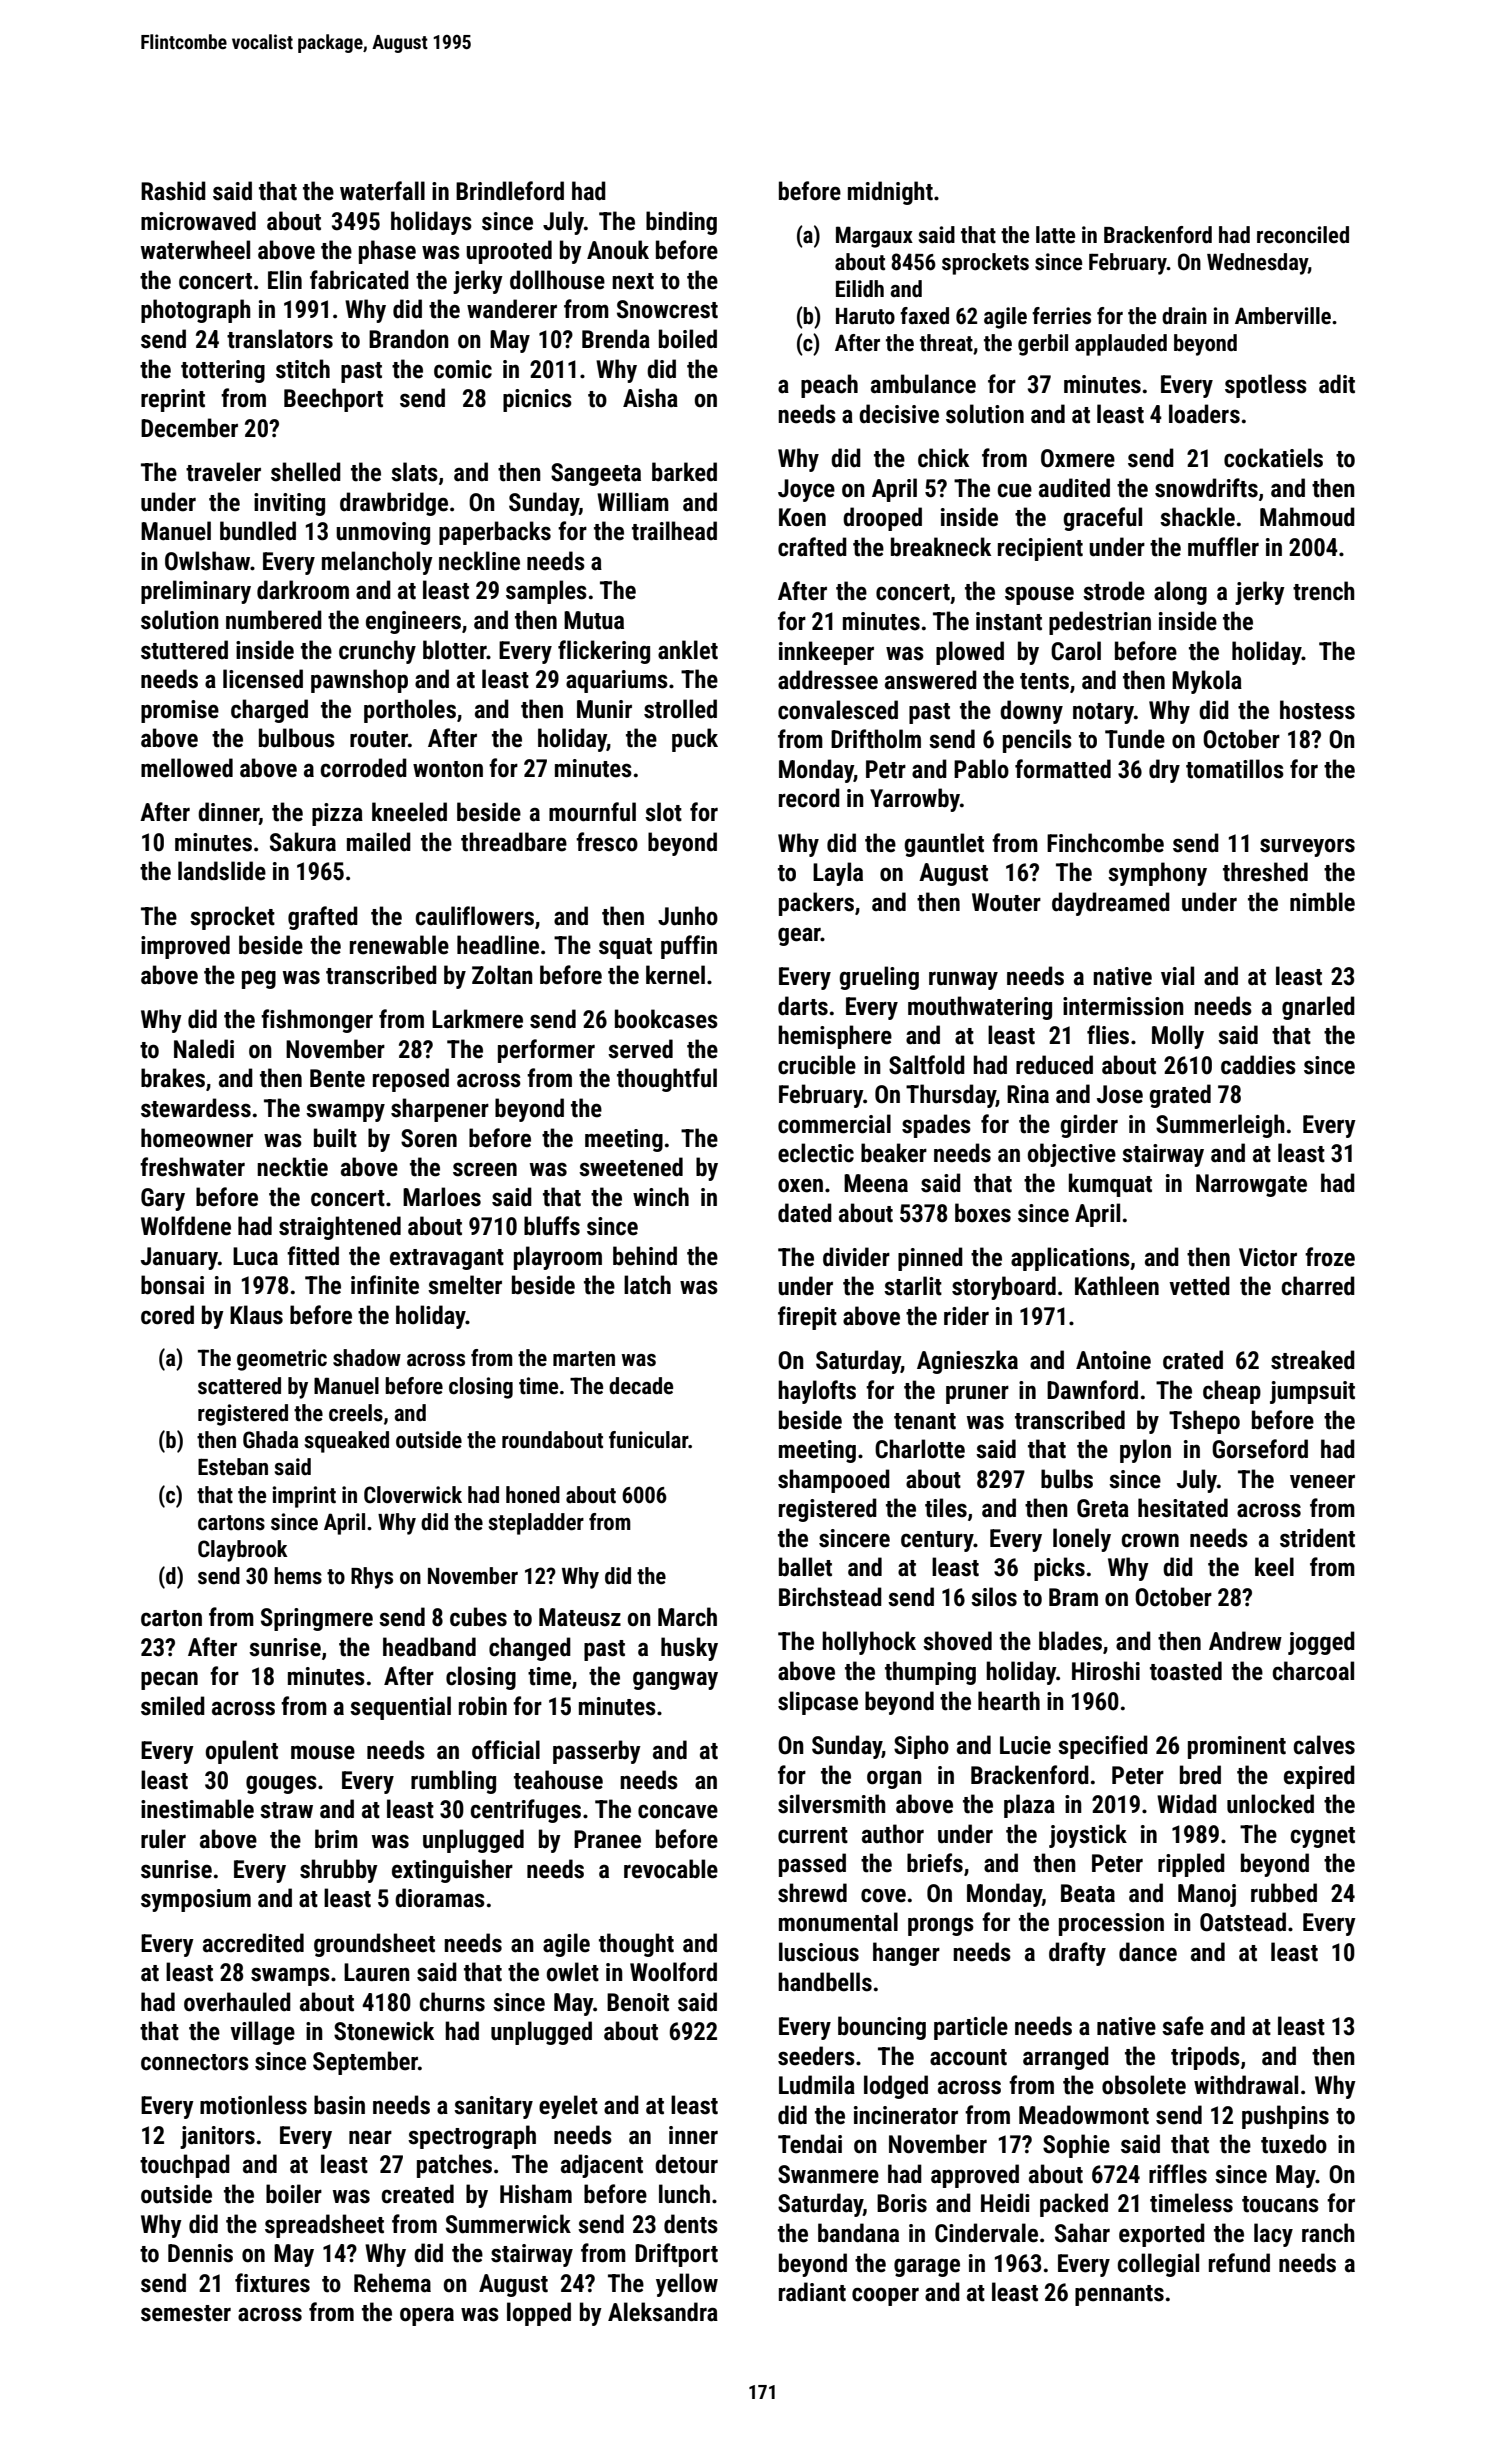  I want to click on reconciled, so click(1303, 235).
